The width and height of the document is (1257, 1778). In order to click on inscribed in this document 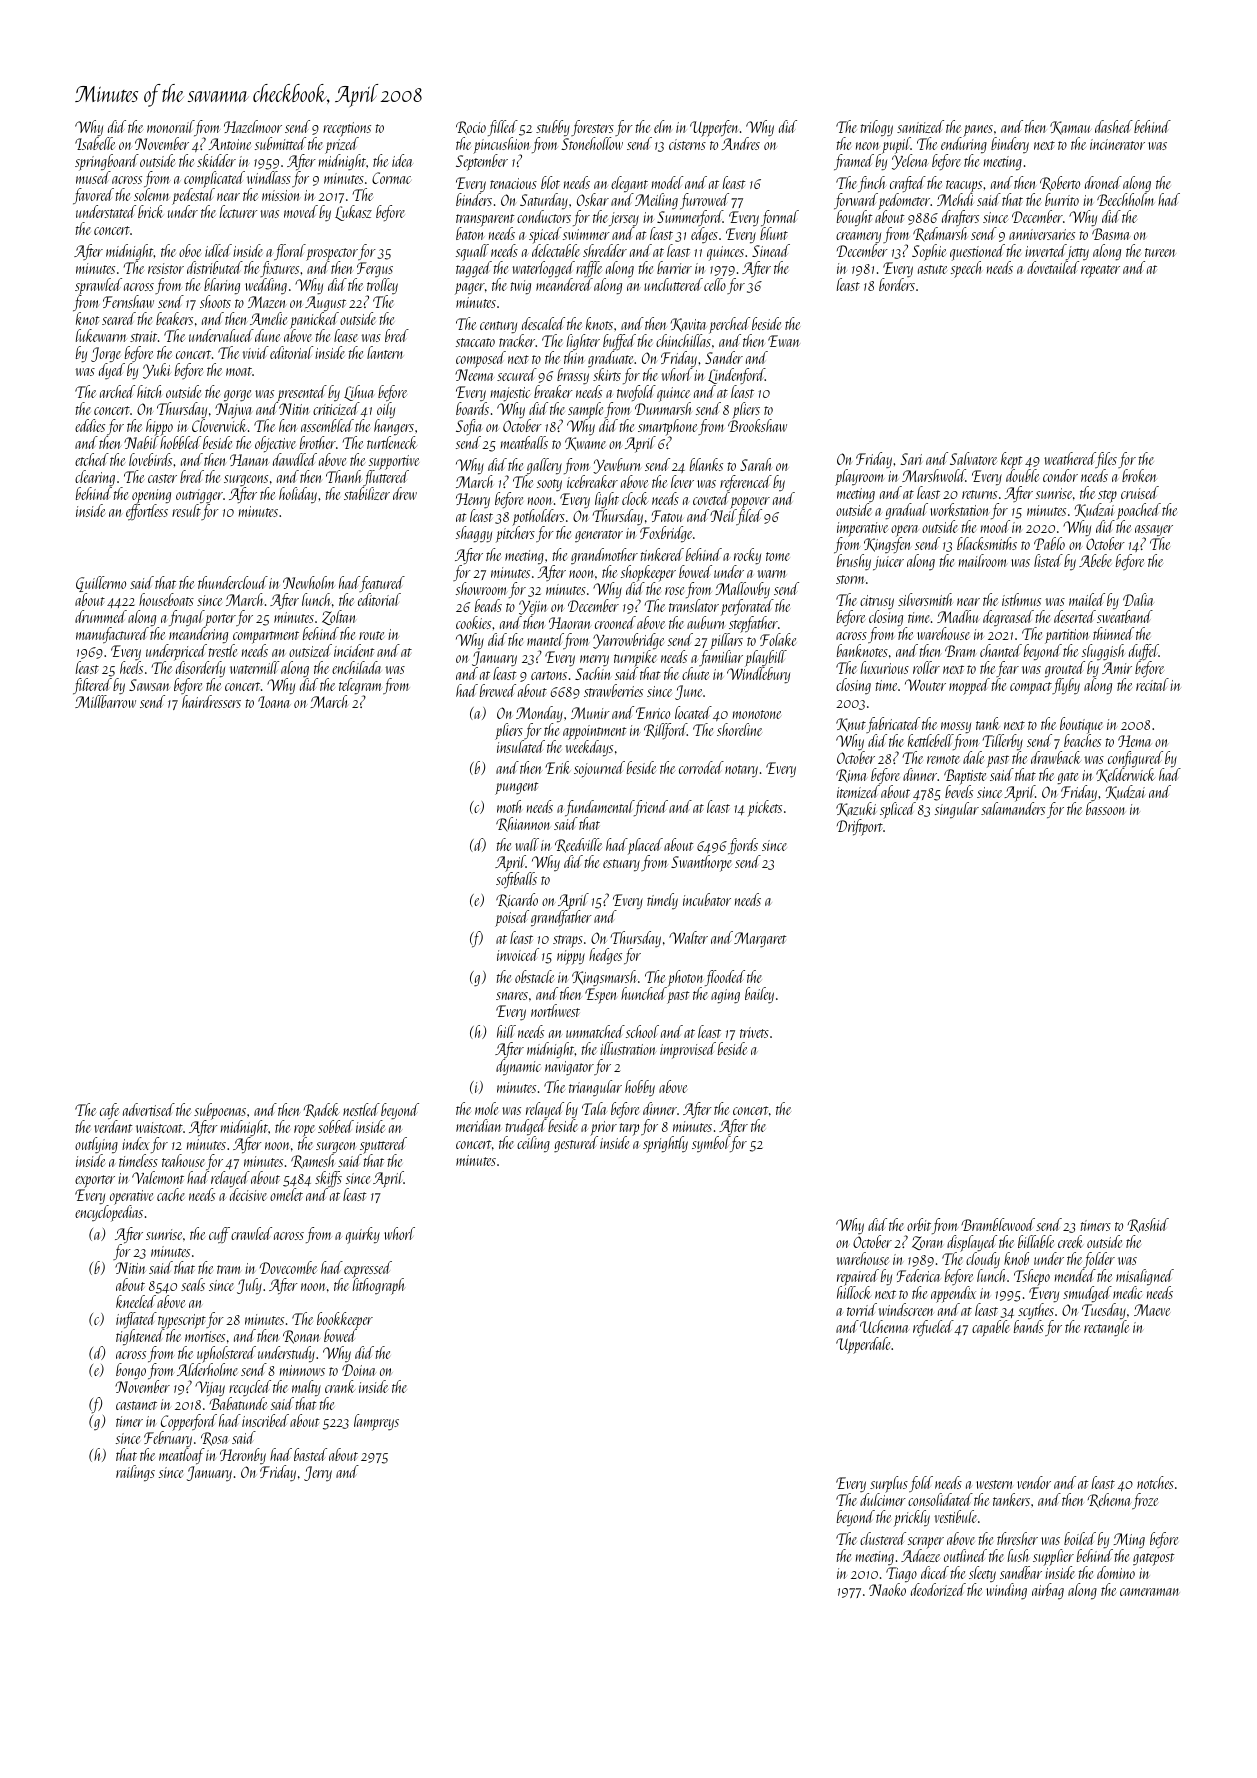, I will do `click(265, 1420)`.
